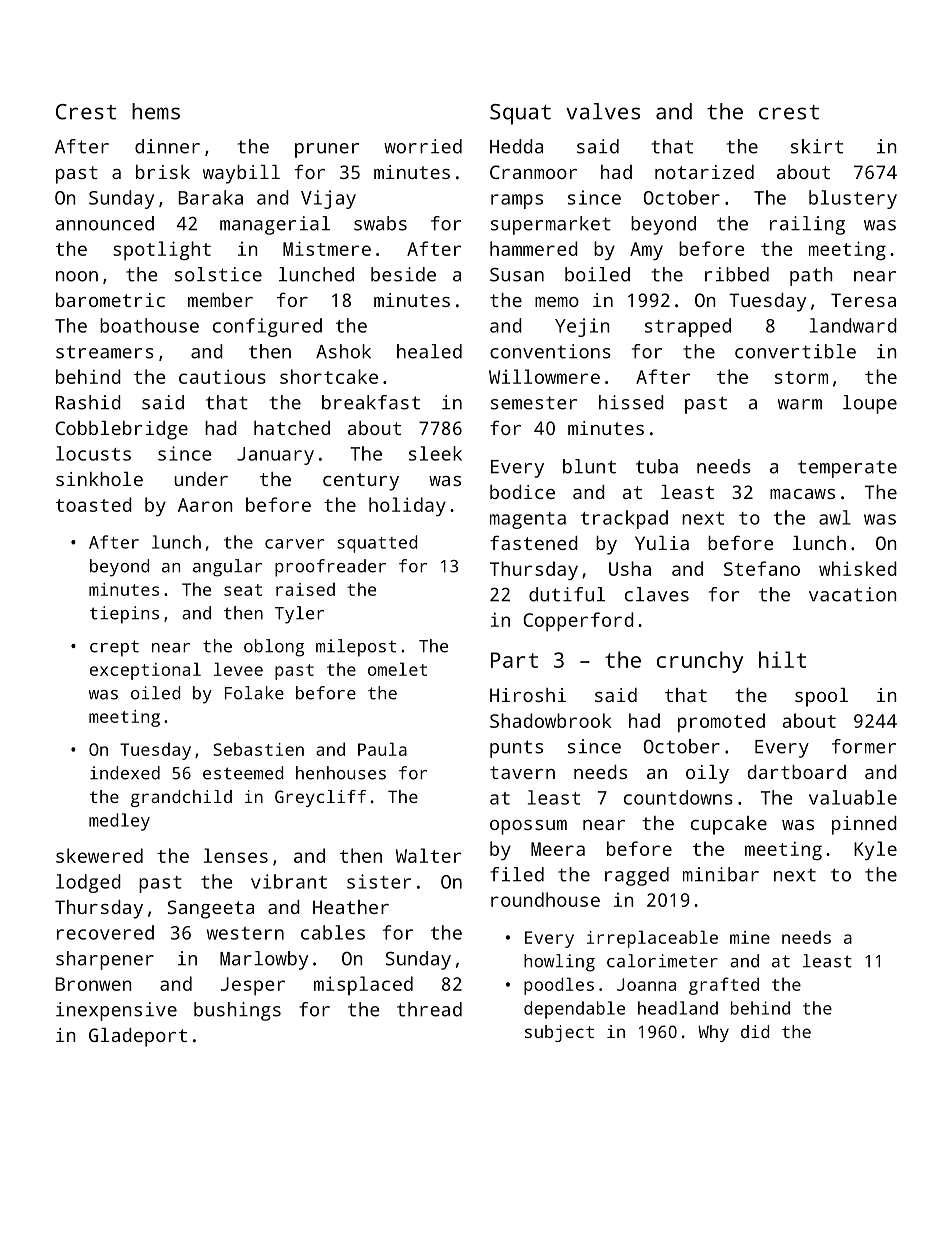 This screenshot has width=952, height=1233. What do you see at coordinates (88, 402) in the screenshot?
I see `Rashid` at bounding box center [88, 402].
